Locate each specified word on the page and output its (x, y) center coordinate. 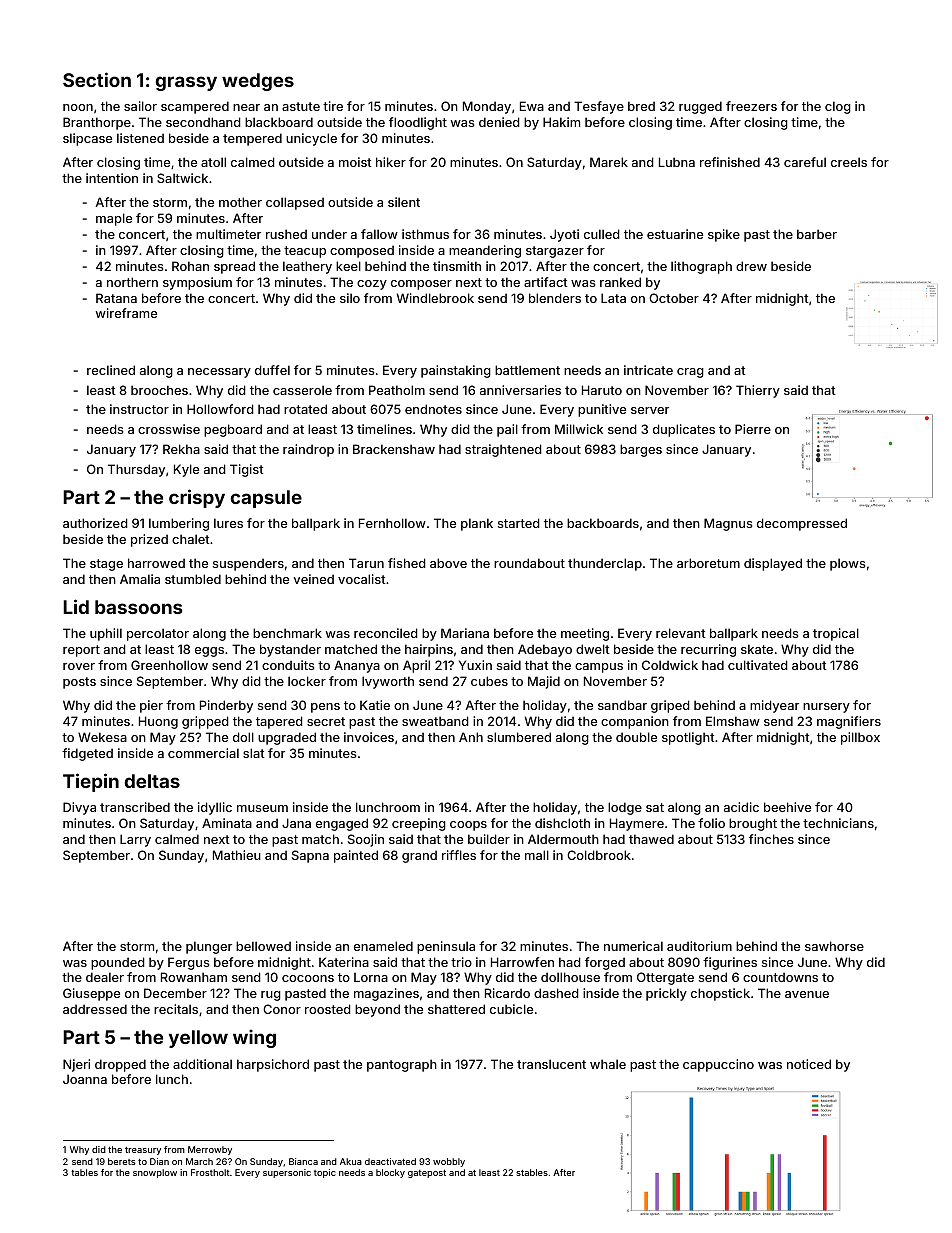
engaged (342, 824)
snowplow (155, 1173)
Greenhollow (169, 665)
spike (724, 235)
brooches (159, 390)
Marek (609, 162)
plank (477, 524)
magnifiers (849, 722)
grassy (186, 83)
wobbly (449, 1162)
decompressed (802, 524)
